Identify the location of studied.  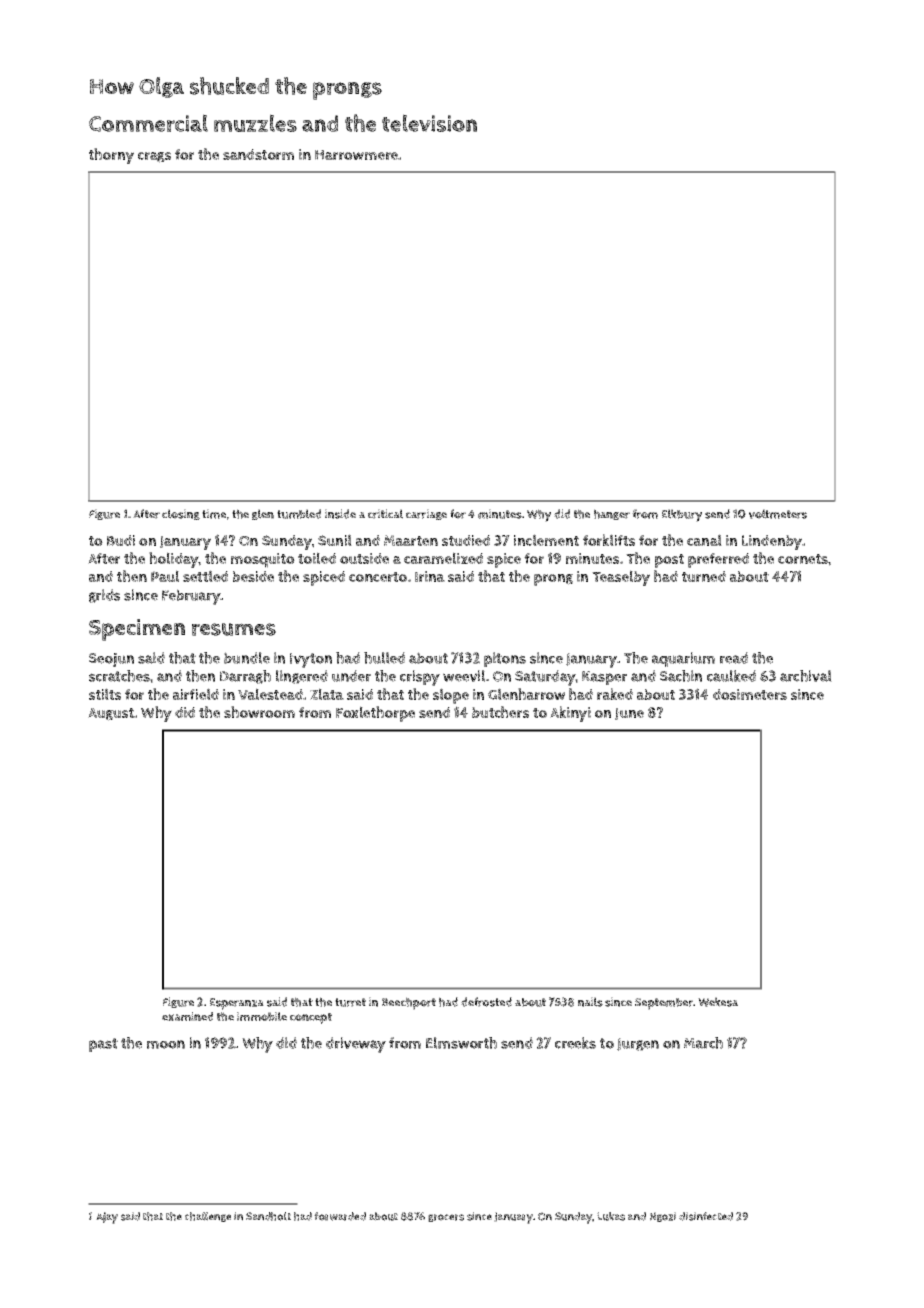
(466, 540).
